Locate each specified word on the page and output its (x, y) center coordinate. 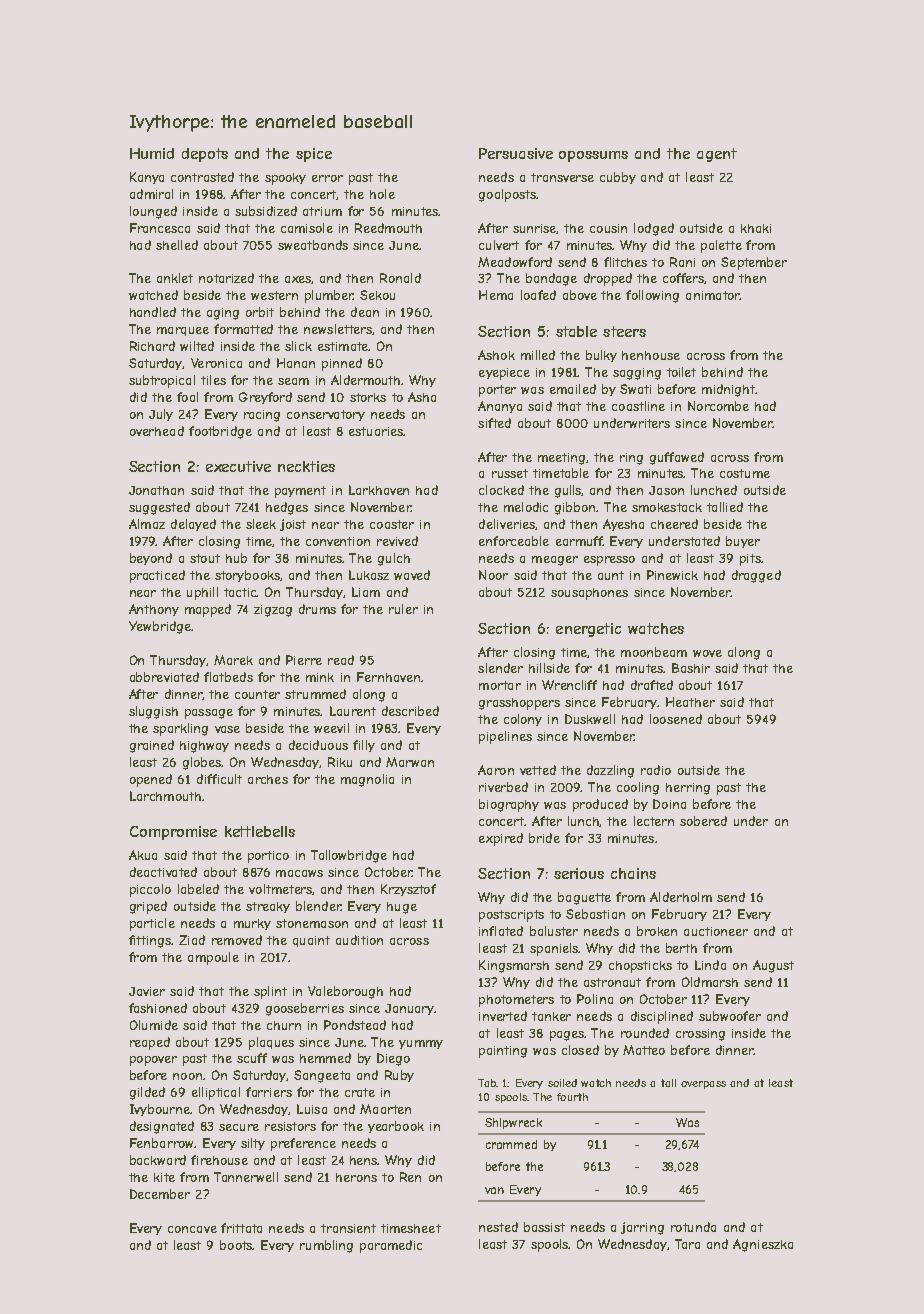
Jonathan (156, 490)
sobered (703, 821)
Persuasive (516, 153)
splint (270, 992)
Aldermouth (365, 380)
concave (192, 1229)
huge (402, 908)
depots (205, 155)
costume (745, 473)
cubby (618, 178)
